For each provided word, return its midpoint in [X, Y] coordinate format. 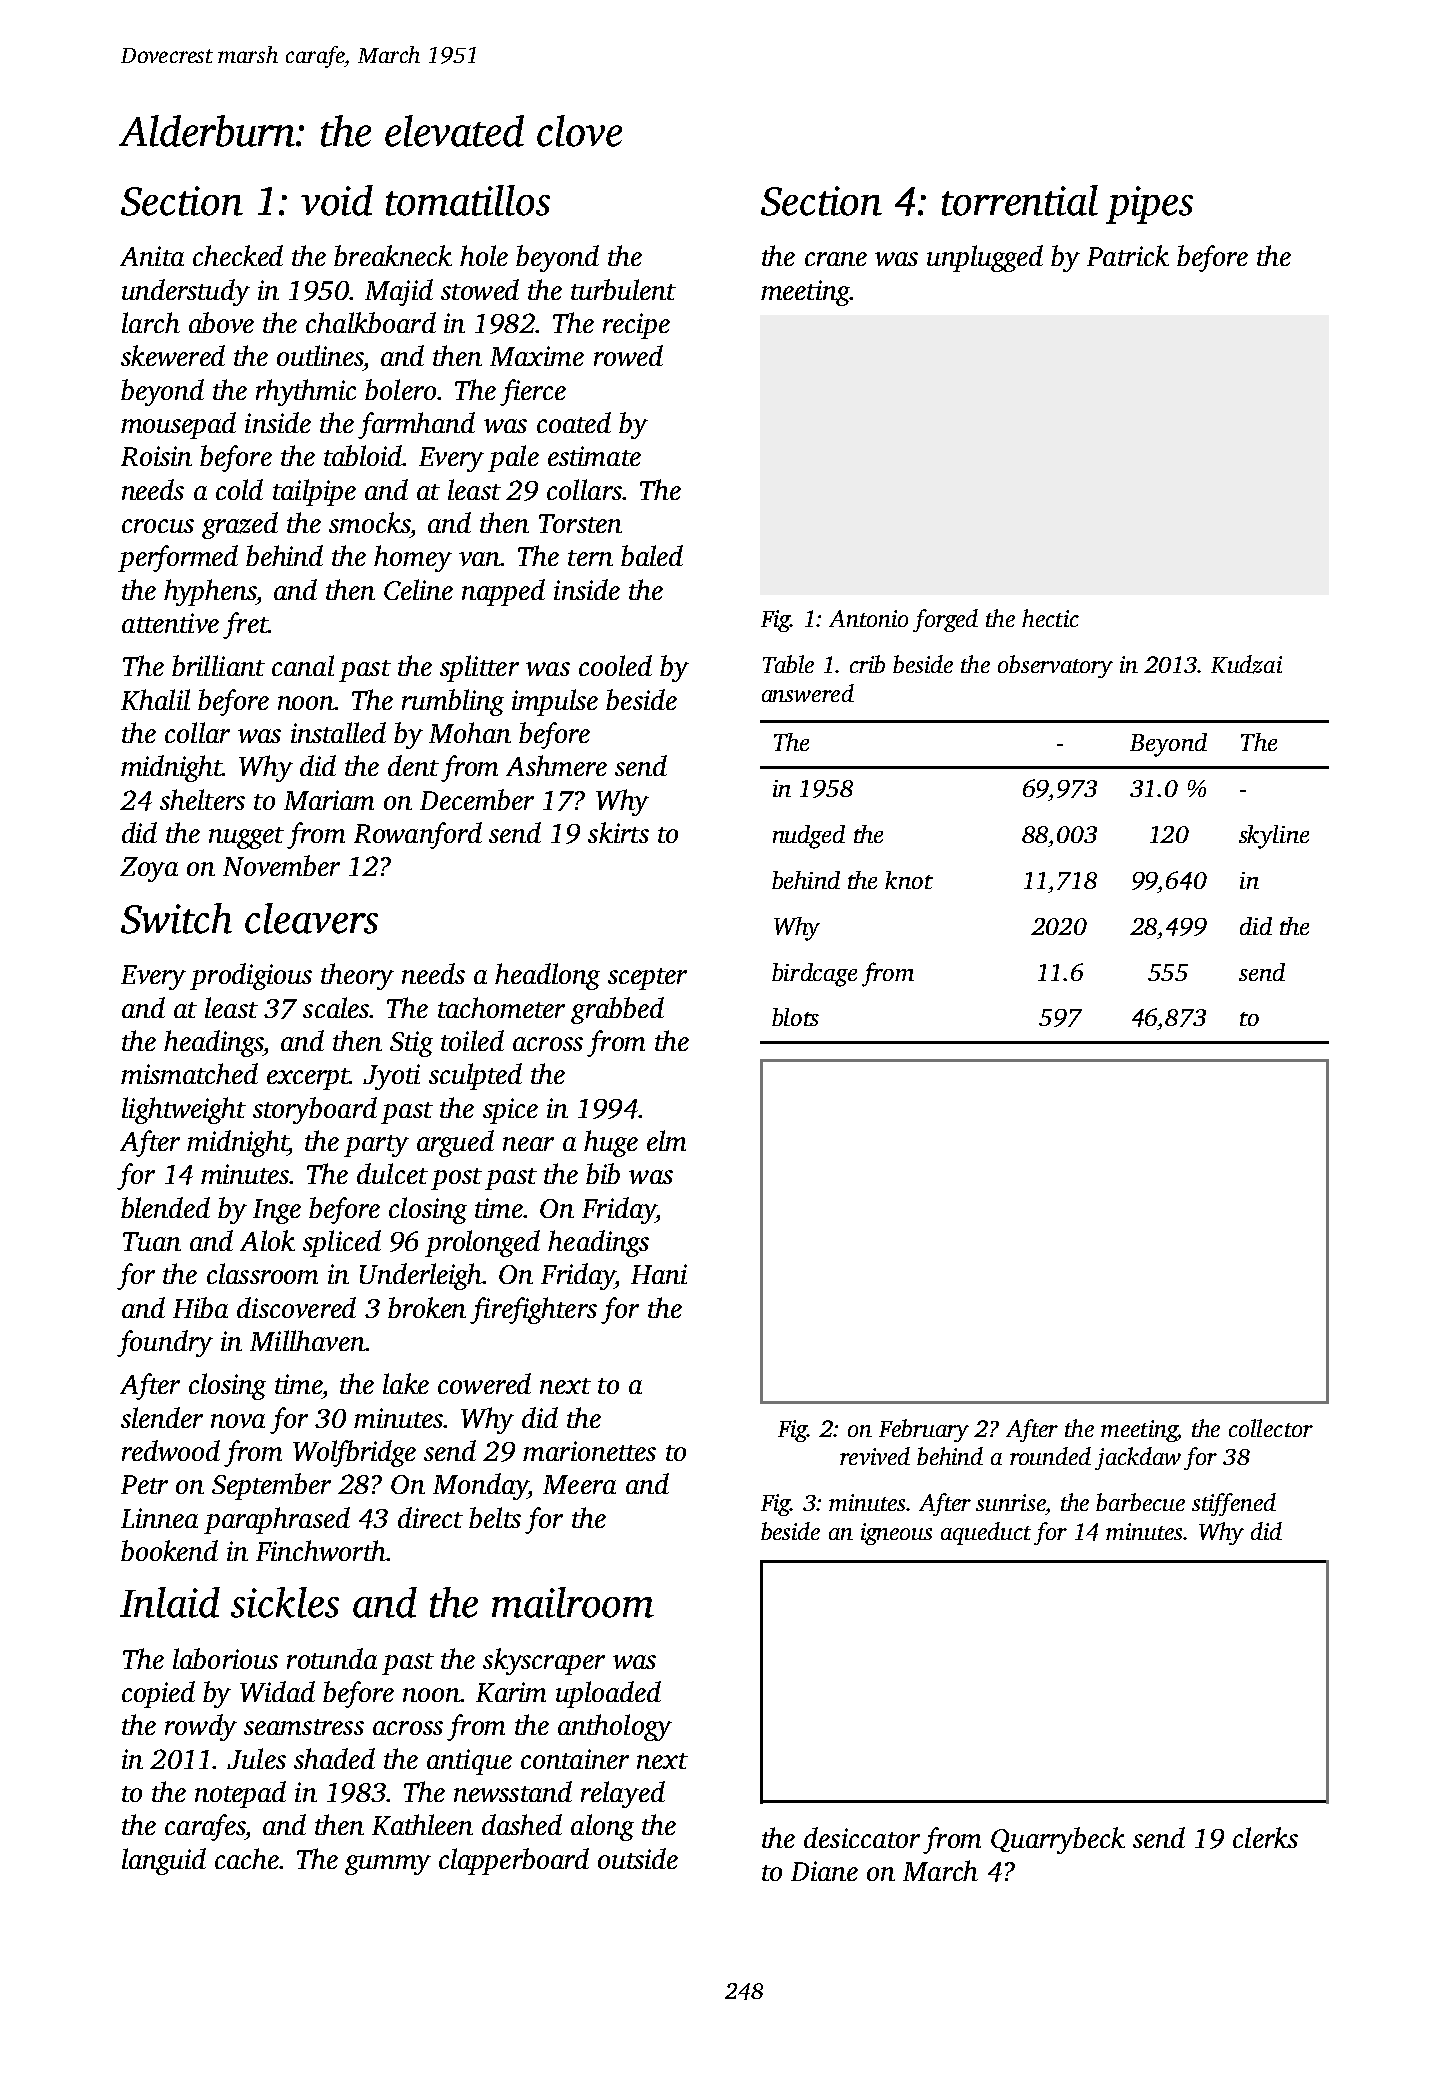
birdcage [814, 975]
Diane [824, 1871]
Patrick [1128, 255]
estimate [594, 456]
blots [795, 1017]
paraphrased [277, 1520]
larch [151, 322]
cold [239, 489]
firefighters [533, 1310]
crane [836, 259]
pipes [1149, 205]
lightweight [184, 1110]
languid [164, 1861]
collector [1271, 1428]
